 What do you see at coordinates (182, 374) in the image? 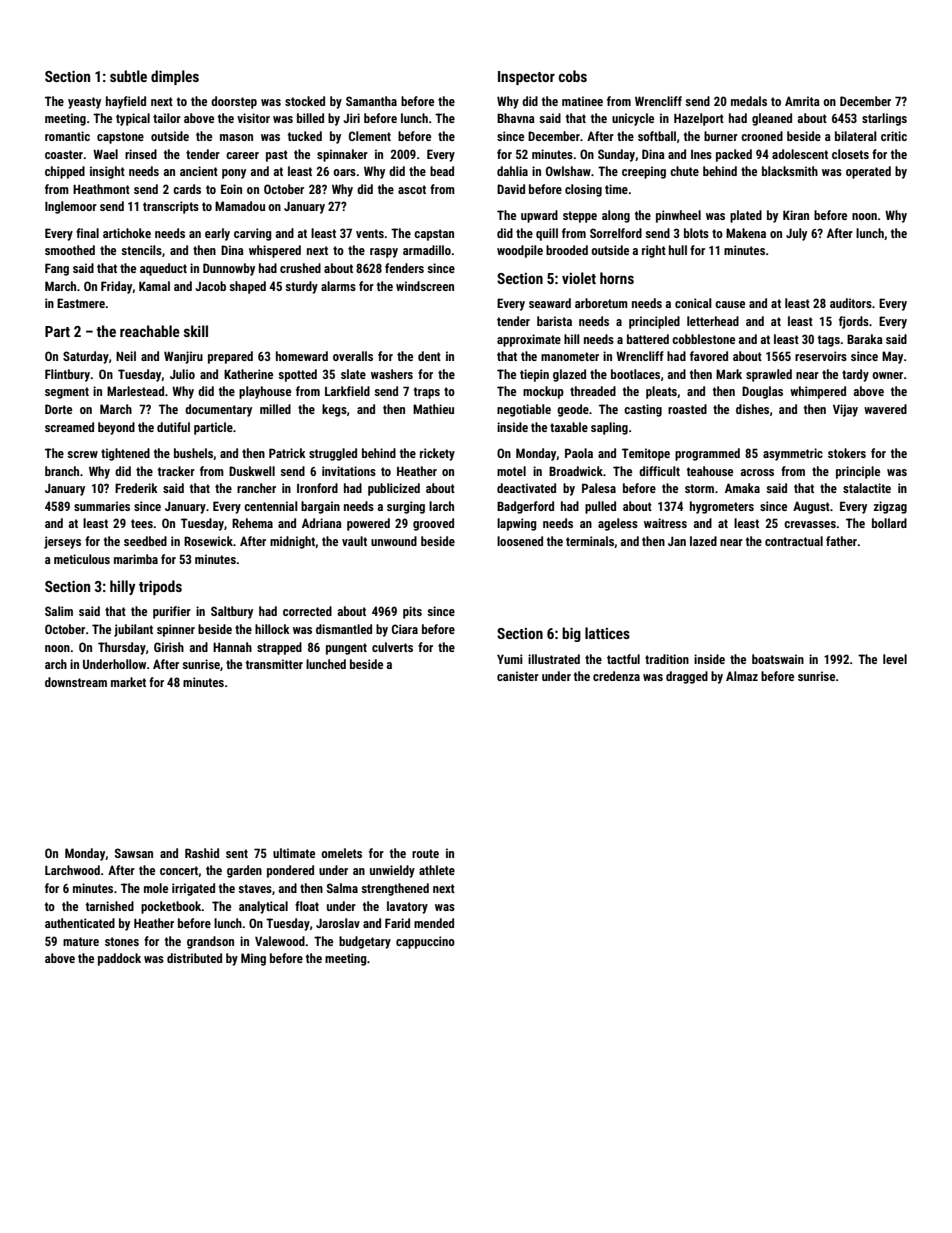
I see `Julio` at bounding box center [182, 374].
